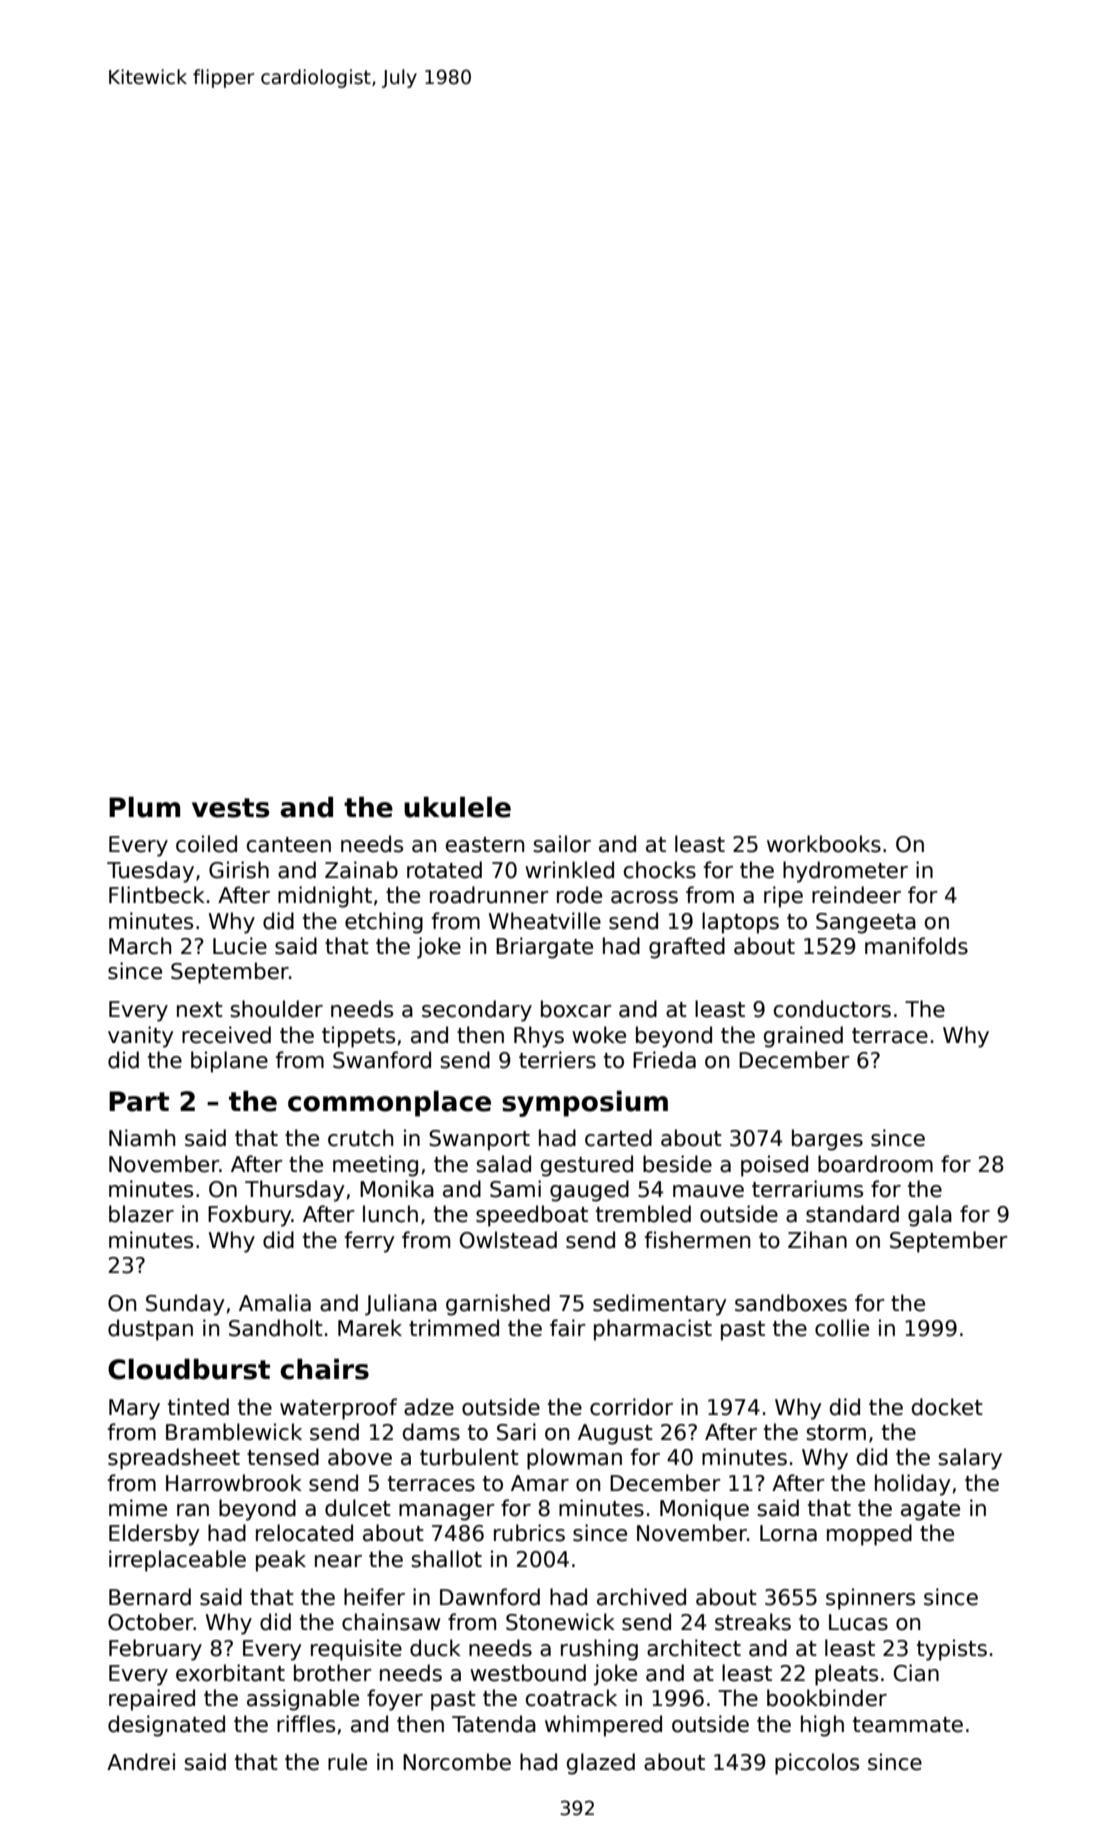 This image has height=1843, width=1119. What do you see at coordinates (230, 1673) in the image?
I see `exorbitant` at bounding box center [230, 1673].
